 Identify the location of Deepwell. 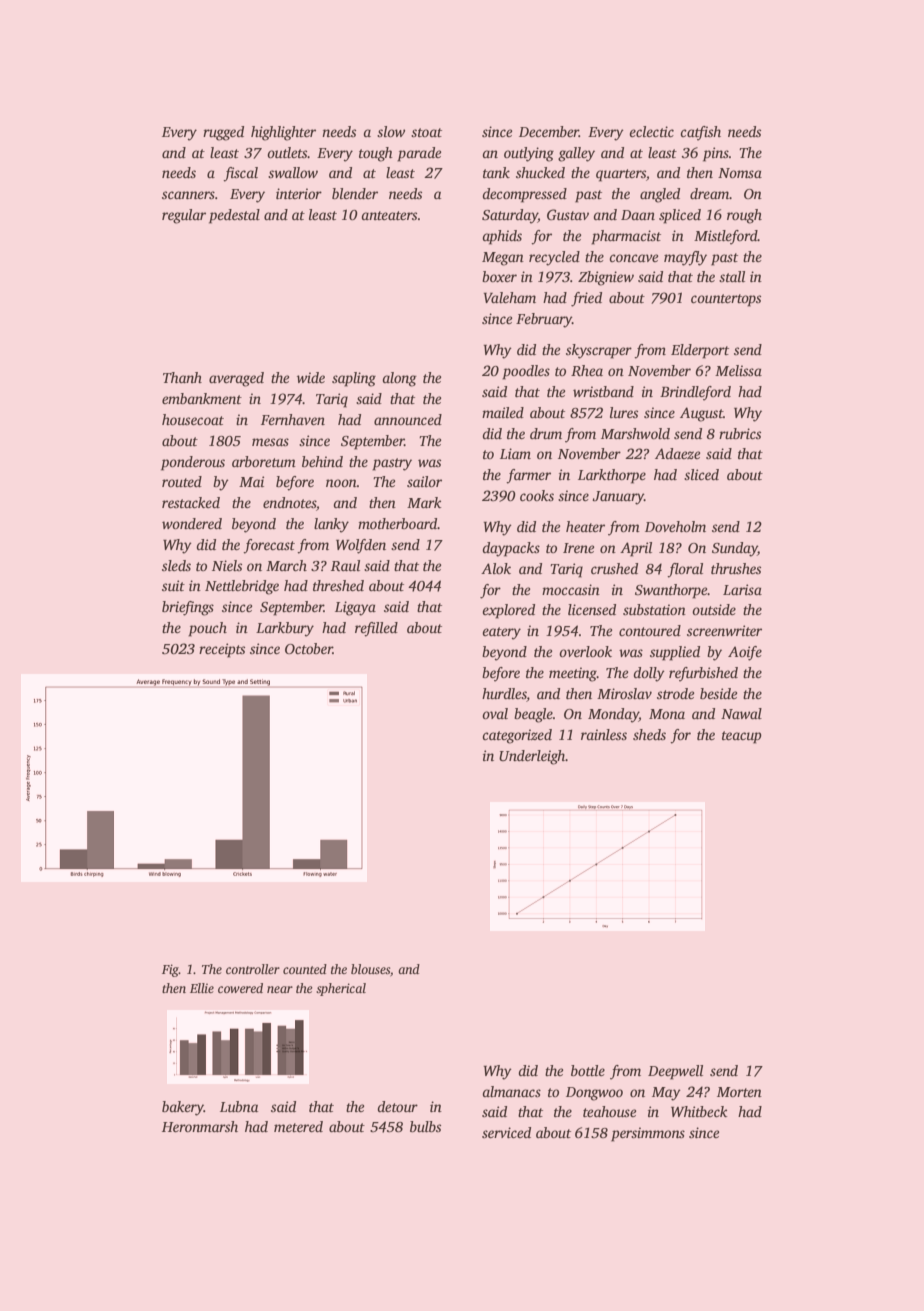
(675, 1072).
